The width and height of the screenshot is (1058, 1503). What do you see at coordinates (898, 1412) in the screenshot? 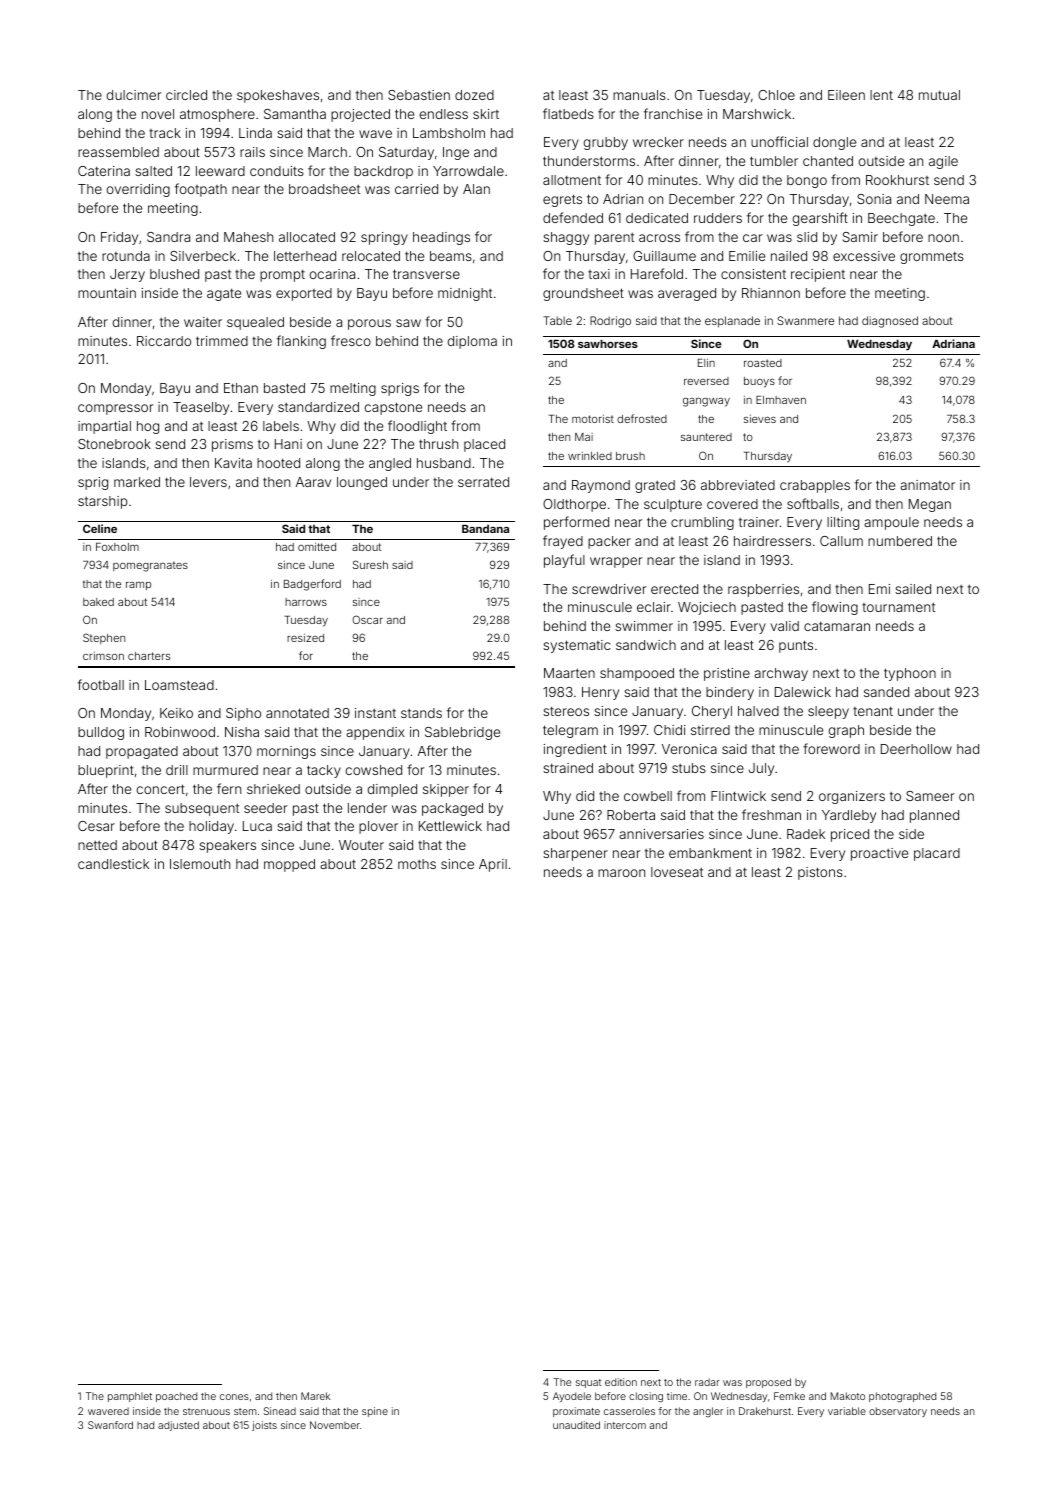
I see `observatory` at bounding box center [898, 1412].
